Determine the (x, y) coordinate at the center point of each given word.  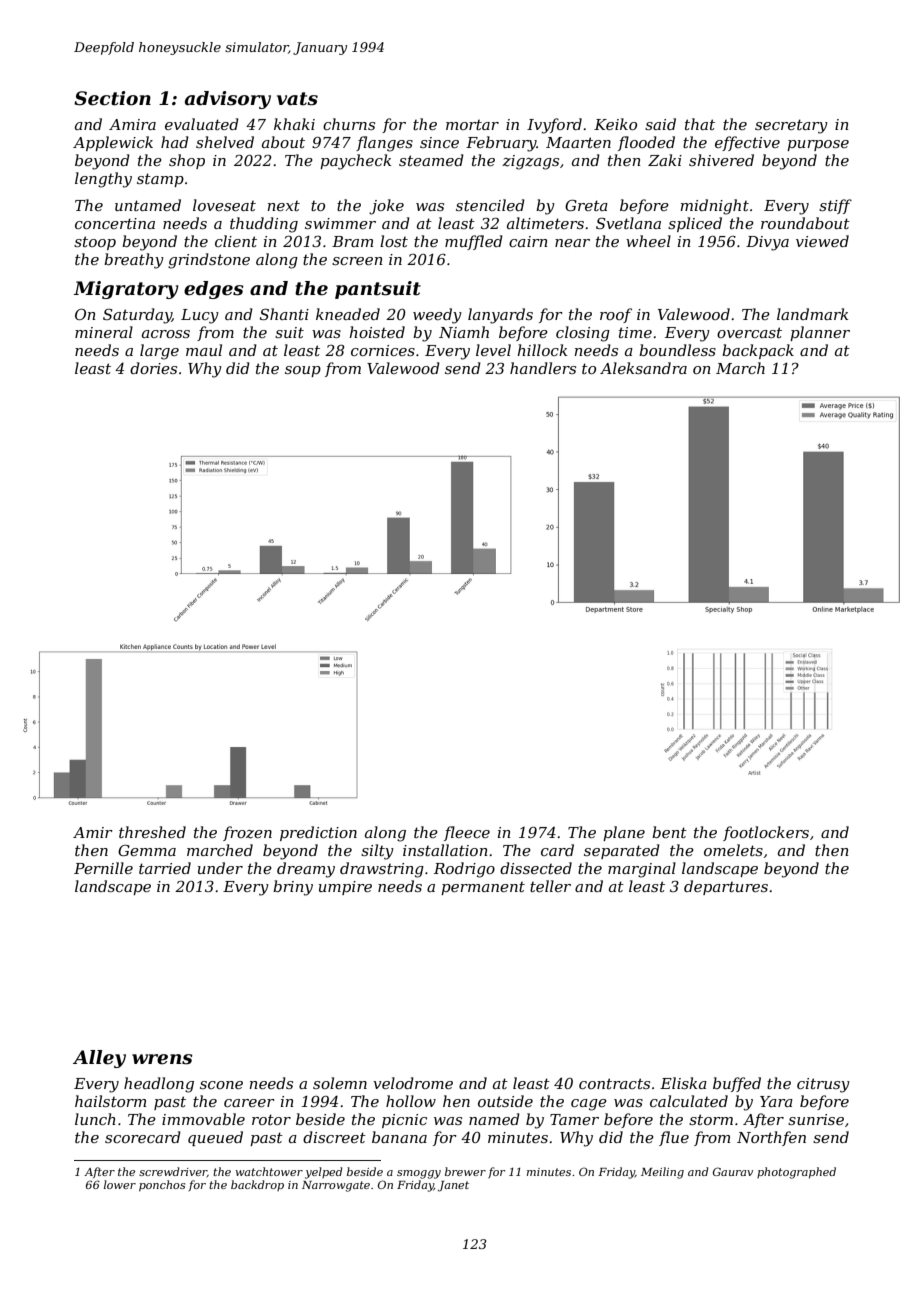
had (175, 142)
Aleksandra (643, 368)
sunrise (816, 1119)
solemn (340, 1083)
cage (589, 1105)
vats (297, 99)
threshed (152, 832)
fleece (467, 833)
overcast (749, 332)
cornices (383, 350)
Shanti (284, 314)
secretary (791, 126)
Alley (99, 1059)
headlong (159, 1085)
